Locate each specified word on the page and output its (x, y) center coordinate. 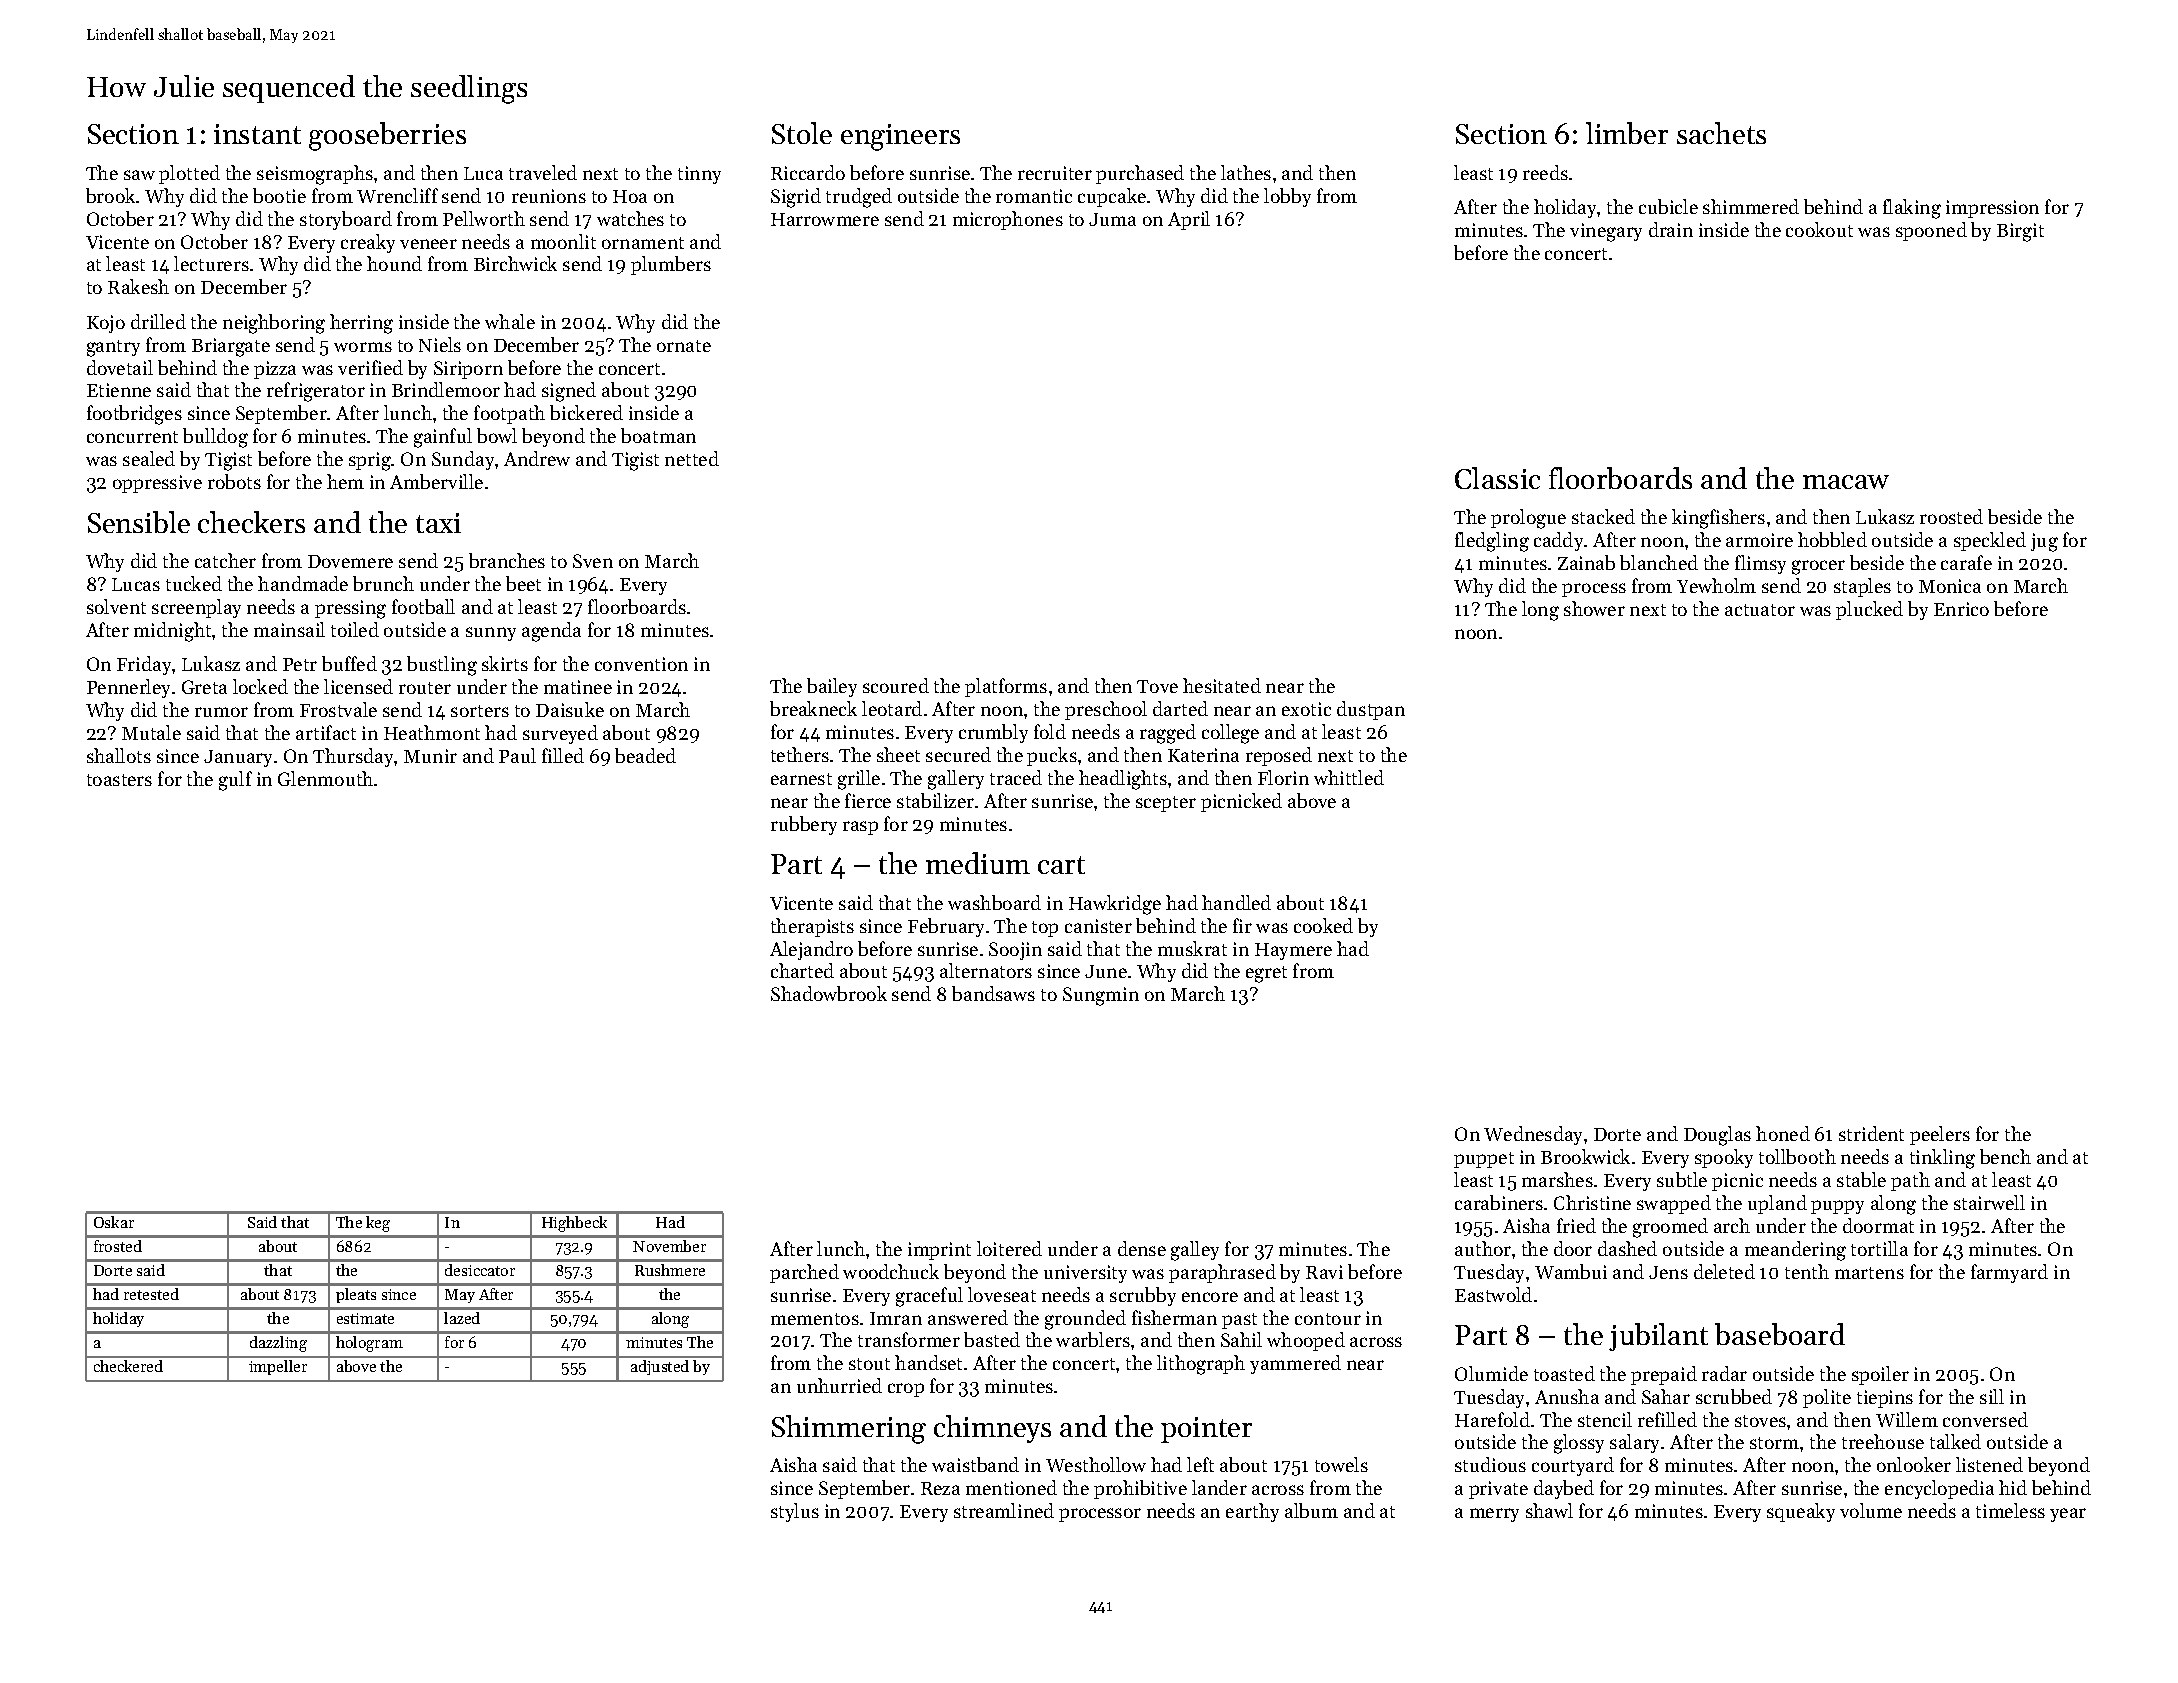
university (1085, 1274)
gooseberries (387, 136)
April (1189, 220)
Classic (1497, 478)
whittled (1349, 777)
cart (1061, 865)
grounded (1085, 1320)
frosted (118, 1246)
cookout (1819, 229)
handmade (303, 583)
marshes (1557, 1179)
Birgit (2020, 232)
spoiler (1880, 1375)
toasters (119, 780)
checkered (128, 1366)
